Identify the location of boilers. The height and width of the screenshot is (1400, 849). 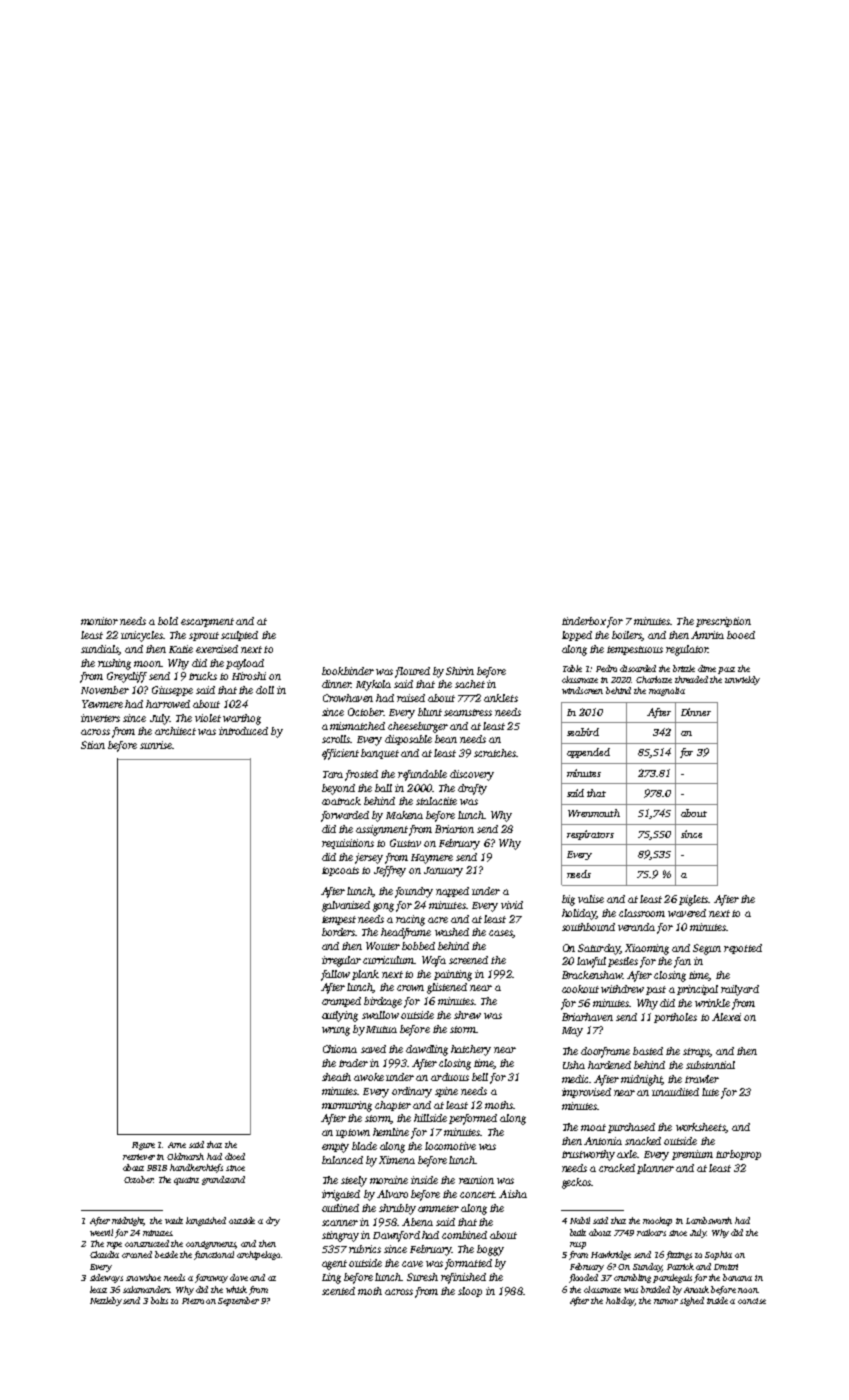
(627, 636).
